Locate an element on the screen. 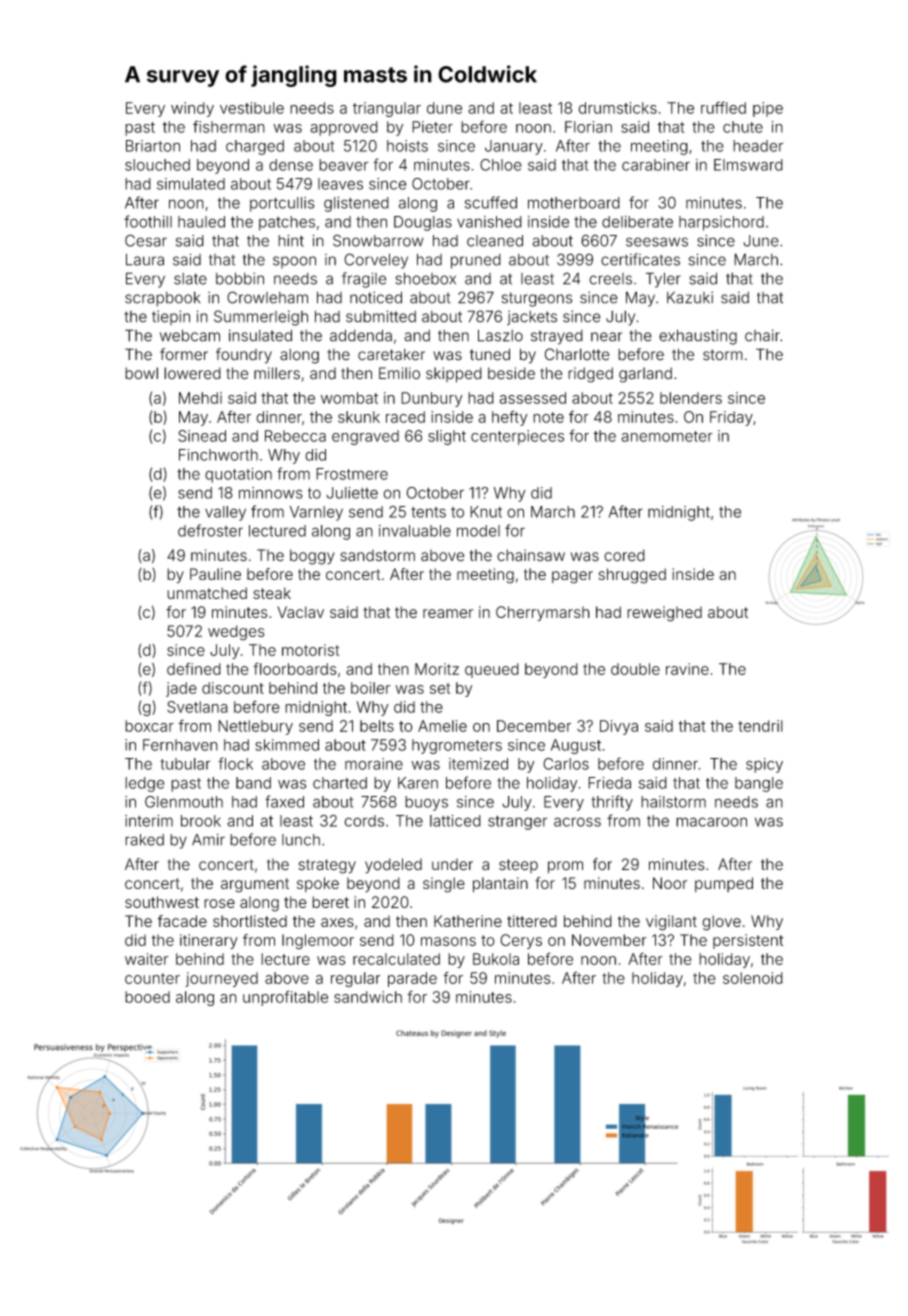 The image size is (908, 1316). Tyler is located at coordinates (663, 280).
